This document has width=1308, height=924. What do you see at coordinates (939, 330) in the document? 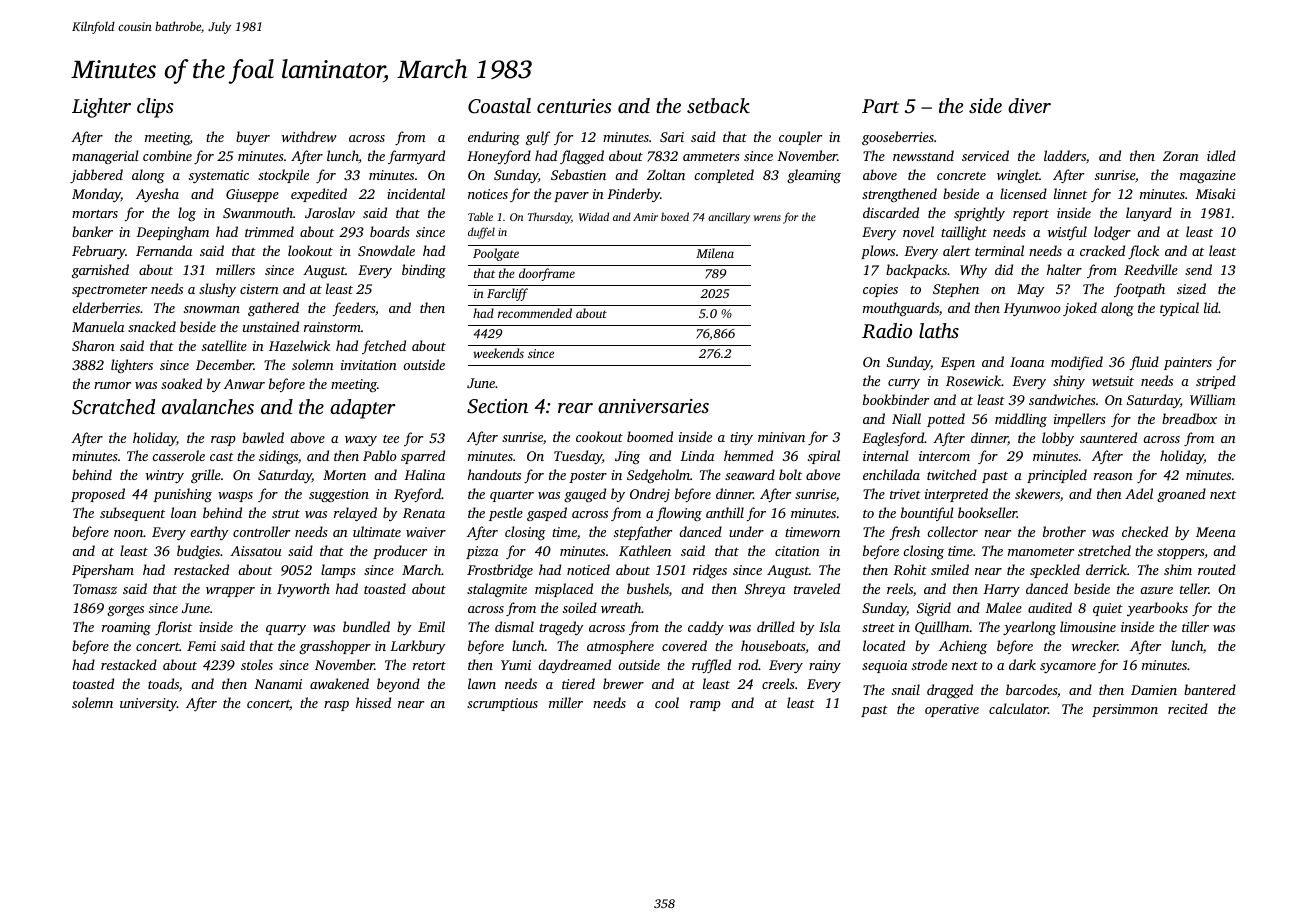
I see `laths` at bounding box center [939, 330].
